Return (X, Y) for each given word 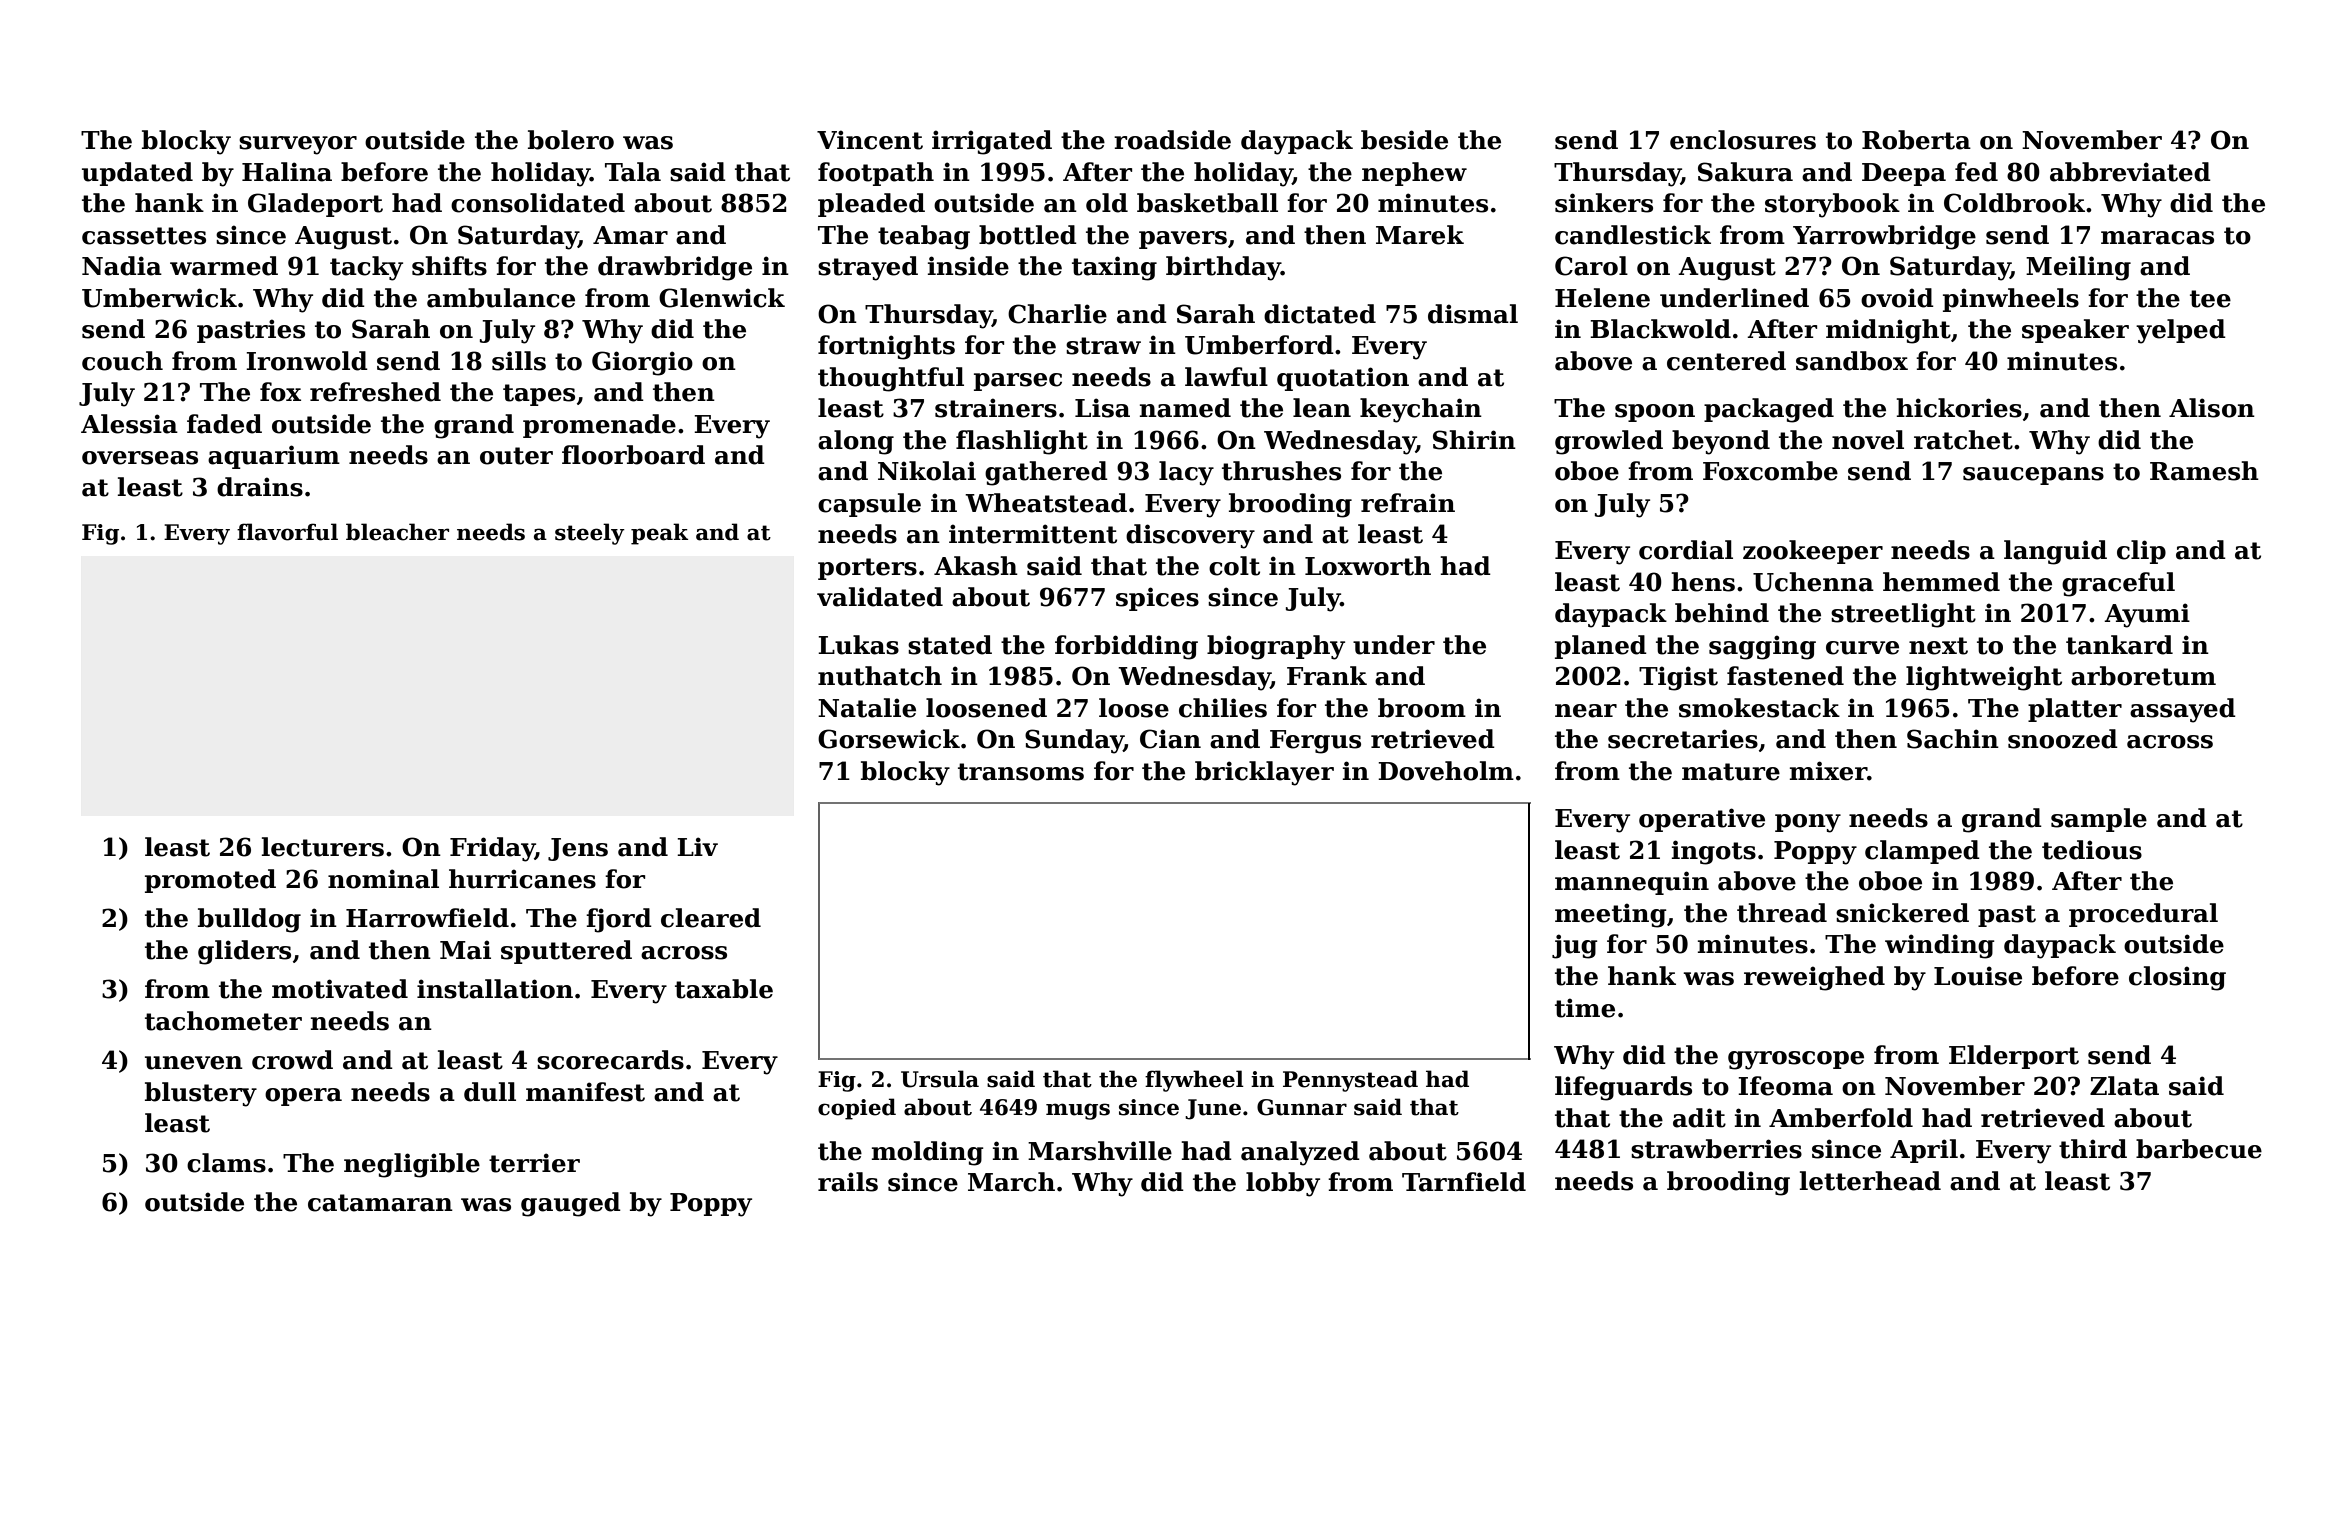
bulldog (249, 920)
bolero (571, 140)
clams (226, 1163)
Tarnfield (1464, 1182)
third (2093, 1149)
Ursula (940, 1079)
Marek (1420, 235)
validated (880, 597)
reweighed (1814, 978)
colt (1234, 566)
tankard (2119, 645)
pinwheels (2011, 300)
